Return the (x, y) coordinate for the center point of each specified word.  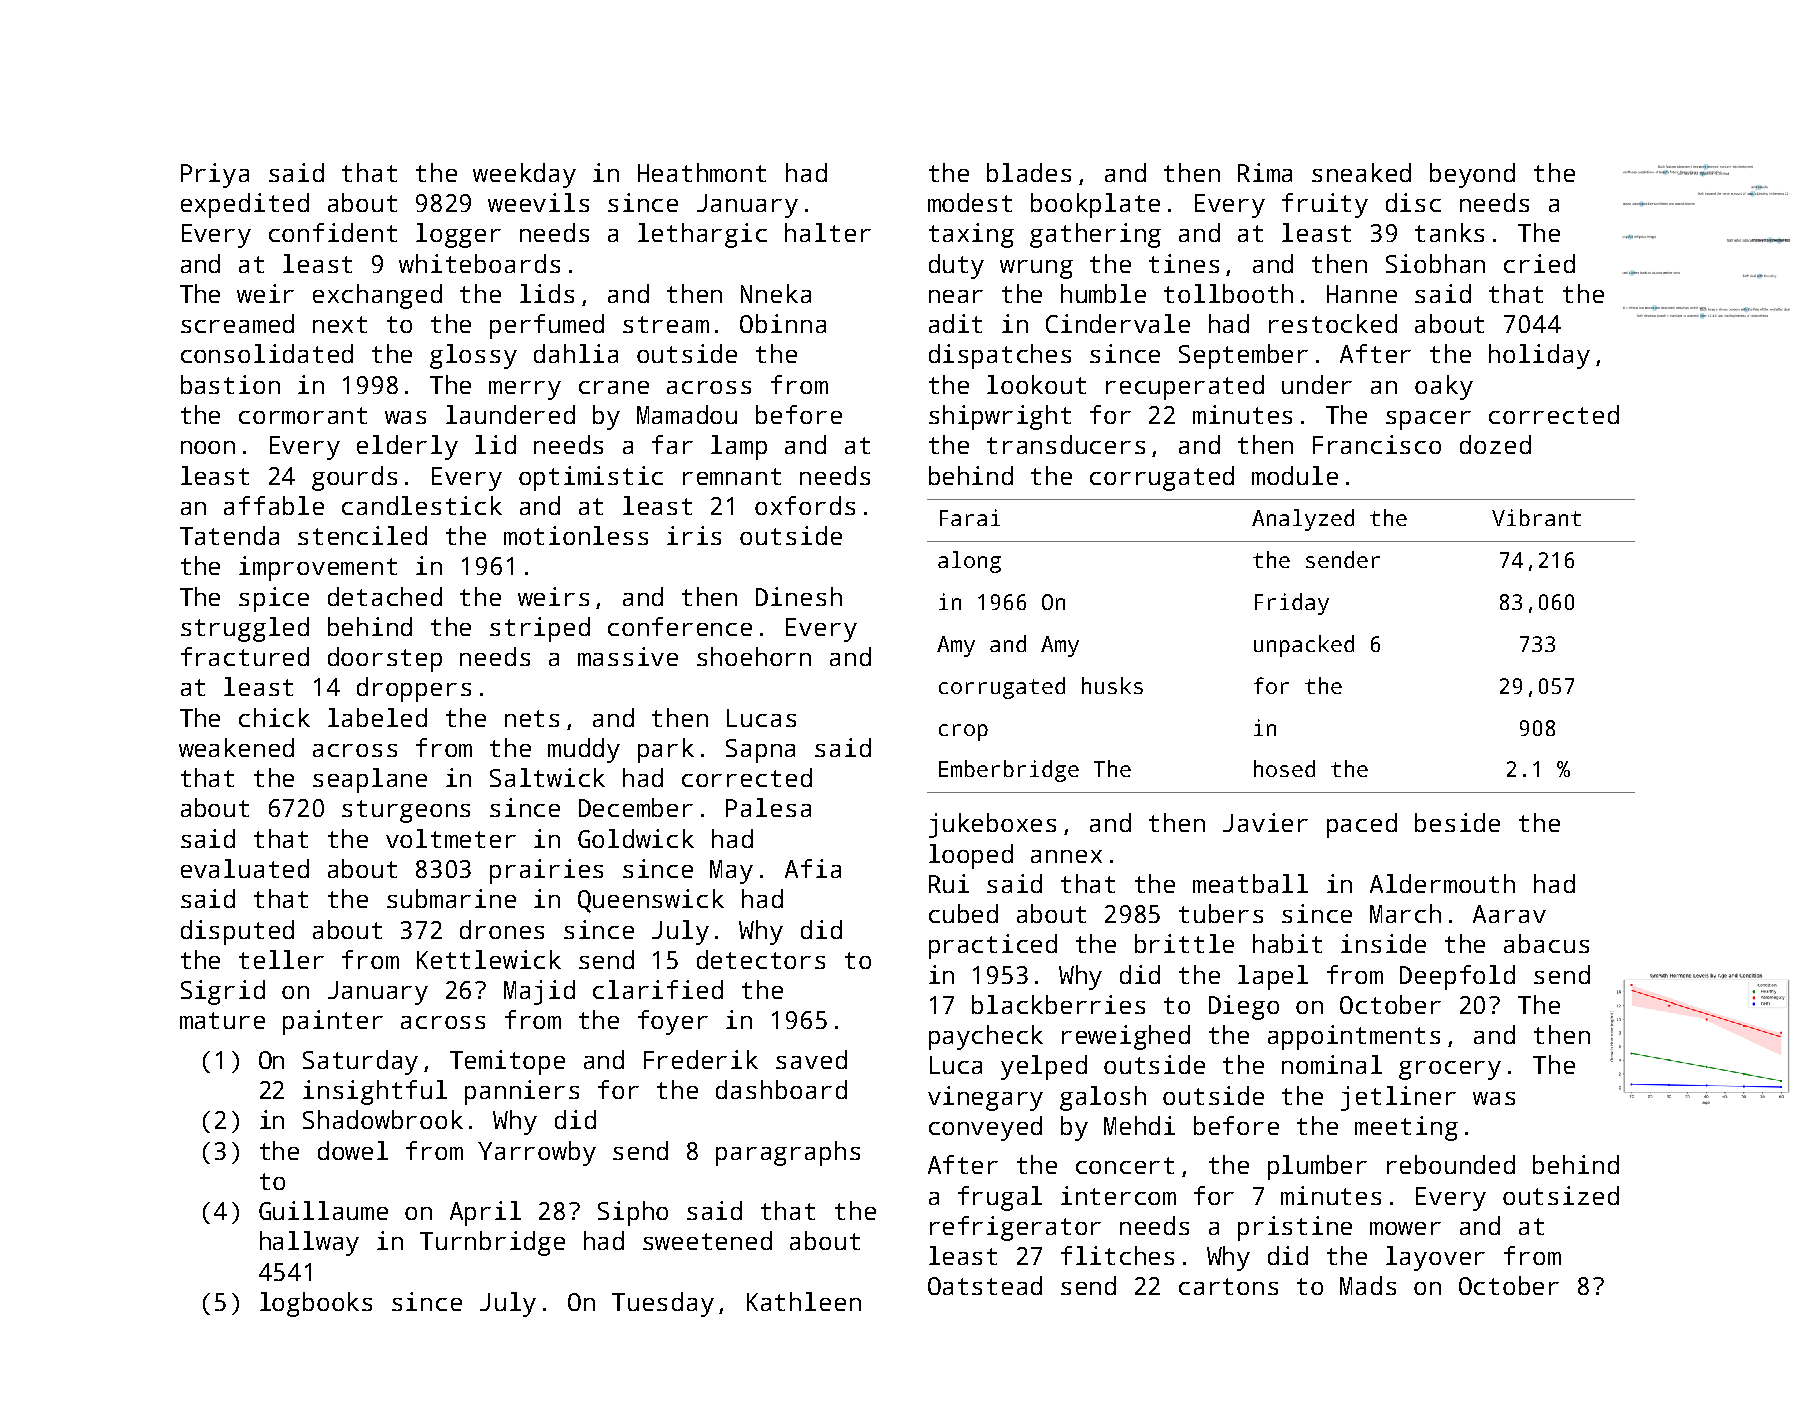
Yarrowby (537, 1153)
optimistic (591, 478)
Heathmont (702, 172)
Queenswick (651, 901)
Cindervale (1118, 323)
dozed (1495, 444)
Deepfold (1457, 977)
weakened (236, 747)
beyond (1472, 175)
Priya (215, 175)
